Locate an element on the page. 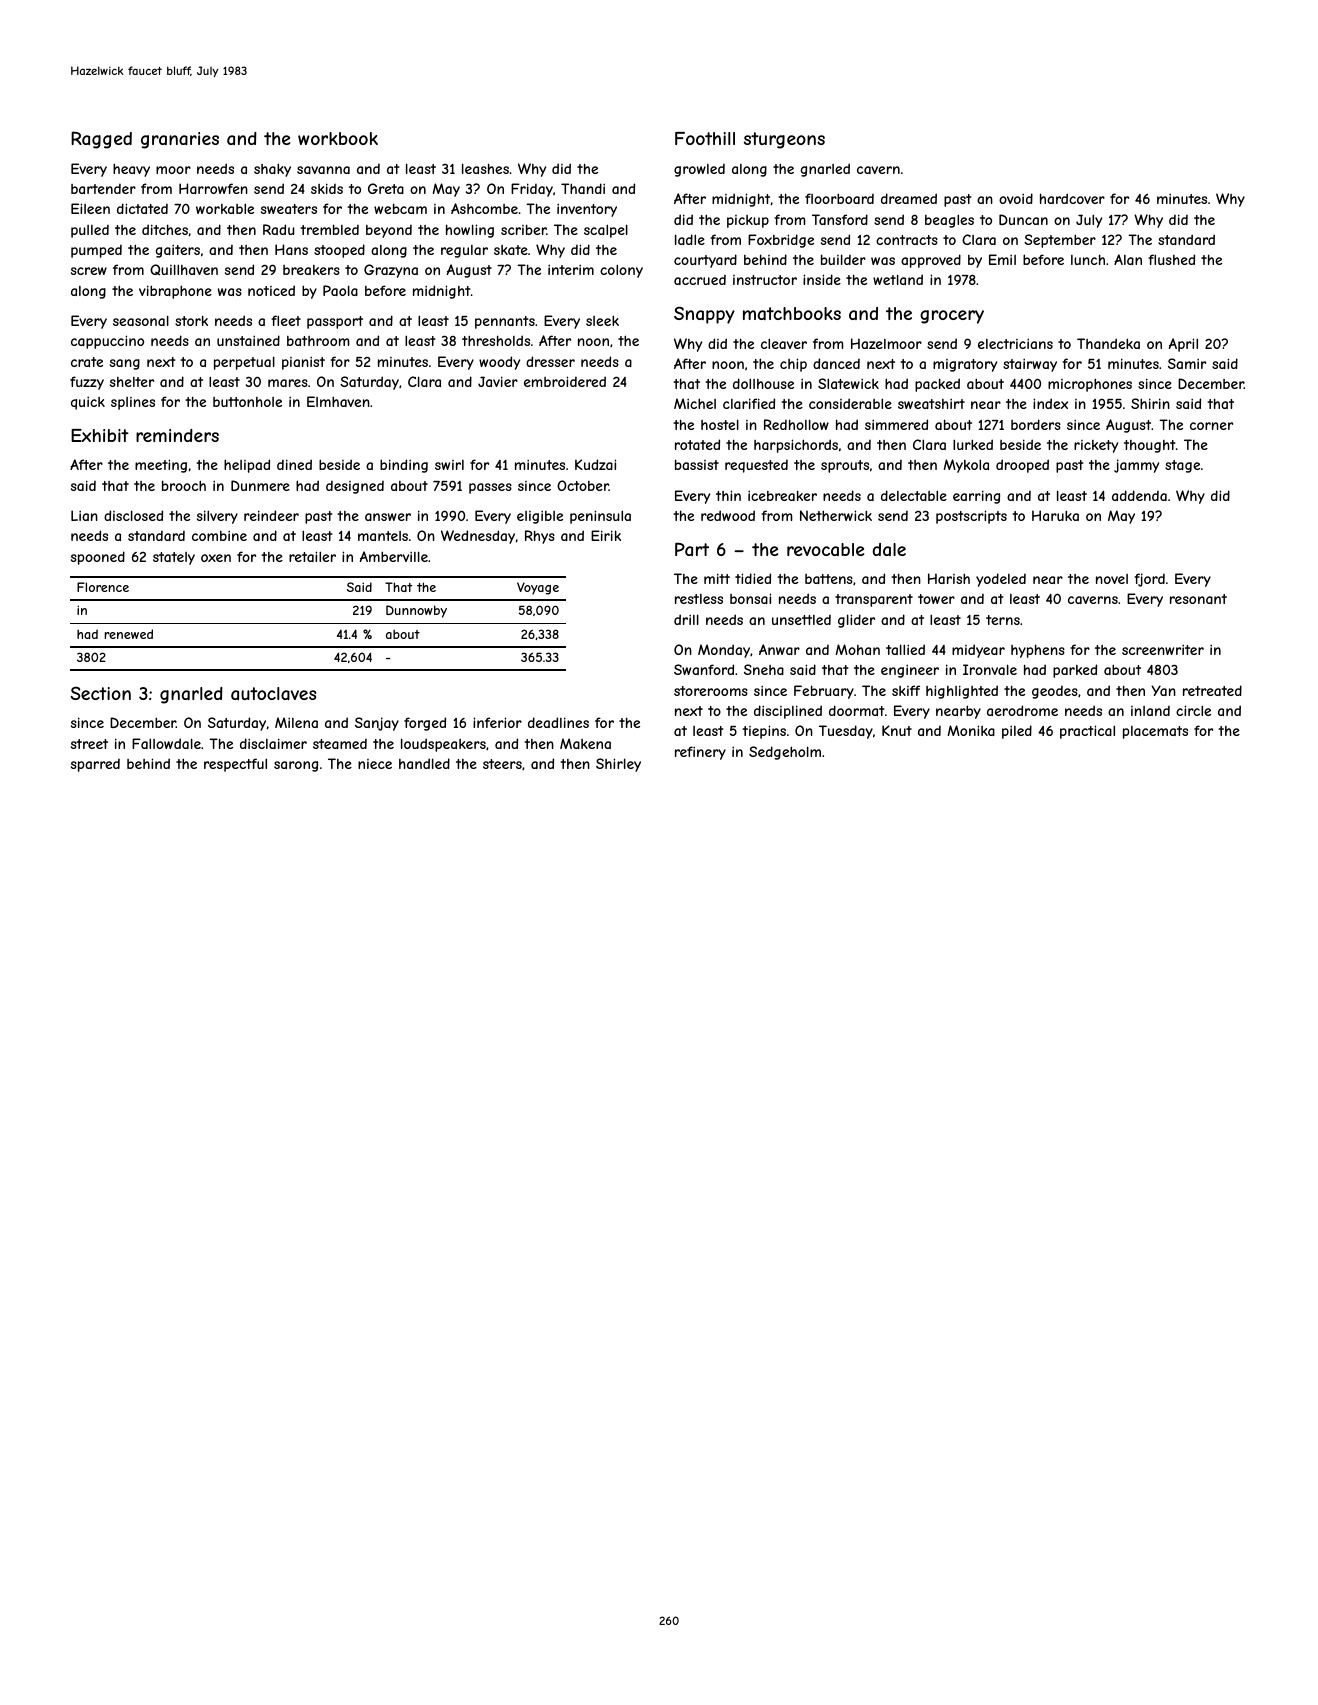  unstained is located at coordinates (248, 340).
